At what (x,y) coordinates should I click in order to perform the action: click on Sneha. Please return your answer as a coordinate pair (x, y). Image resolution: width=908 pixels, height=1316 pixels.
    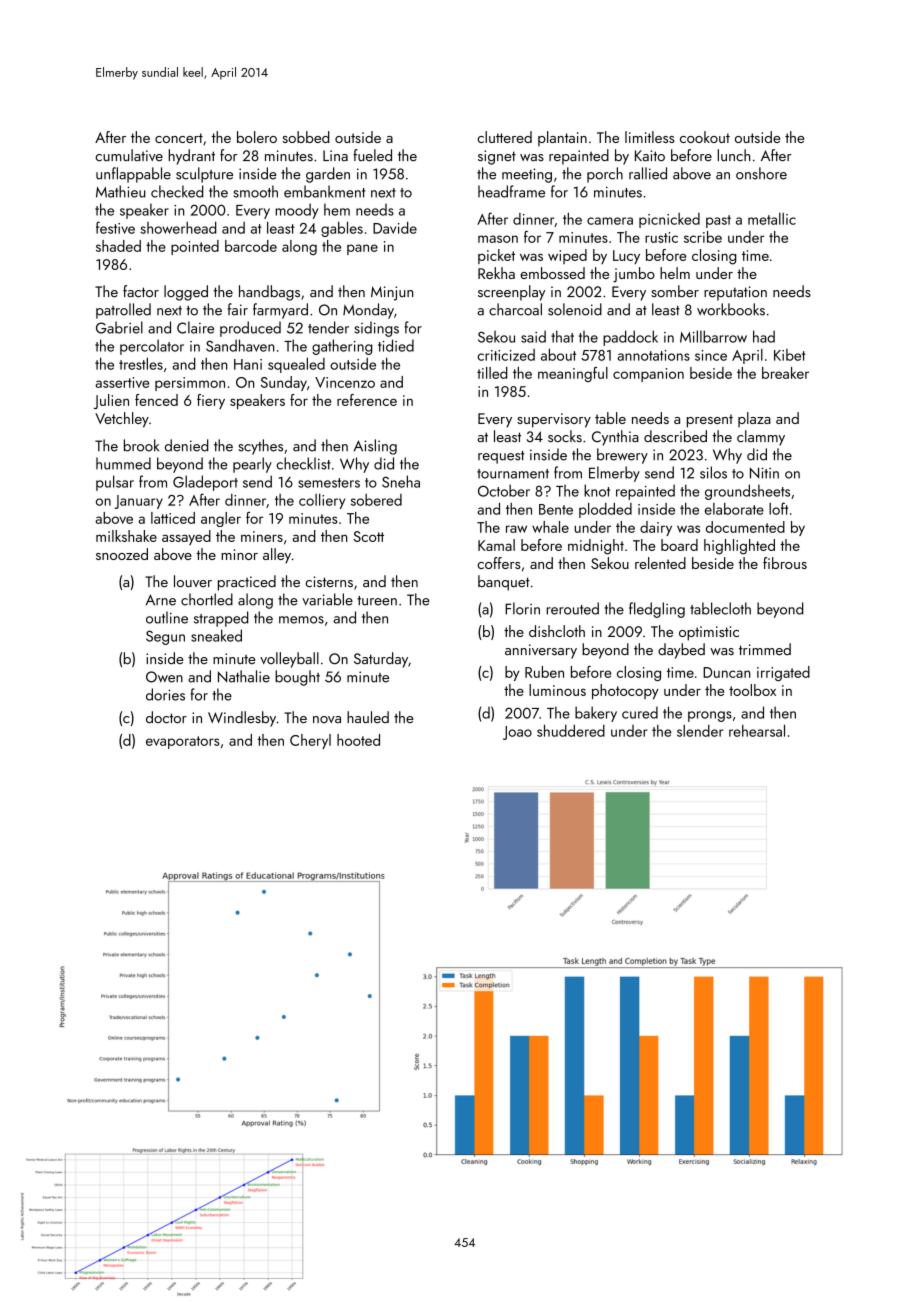
    Looking at the image, I should click on (401, 481).
